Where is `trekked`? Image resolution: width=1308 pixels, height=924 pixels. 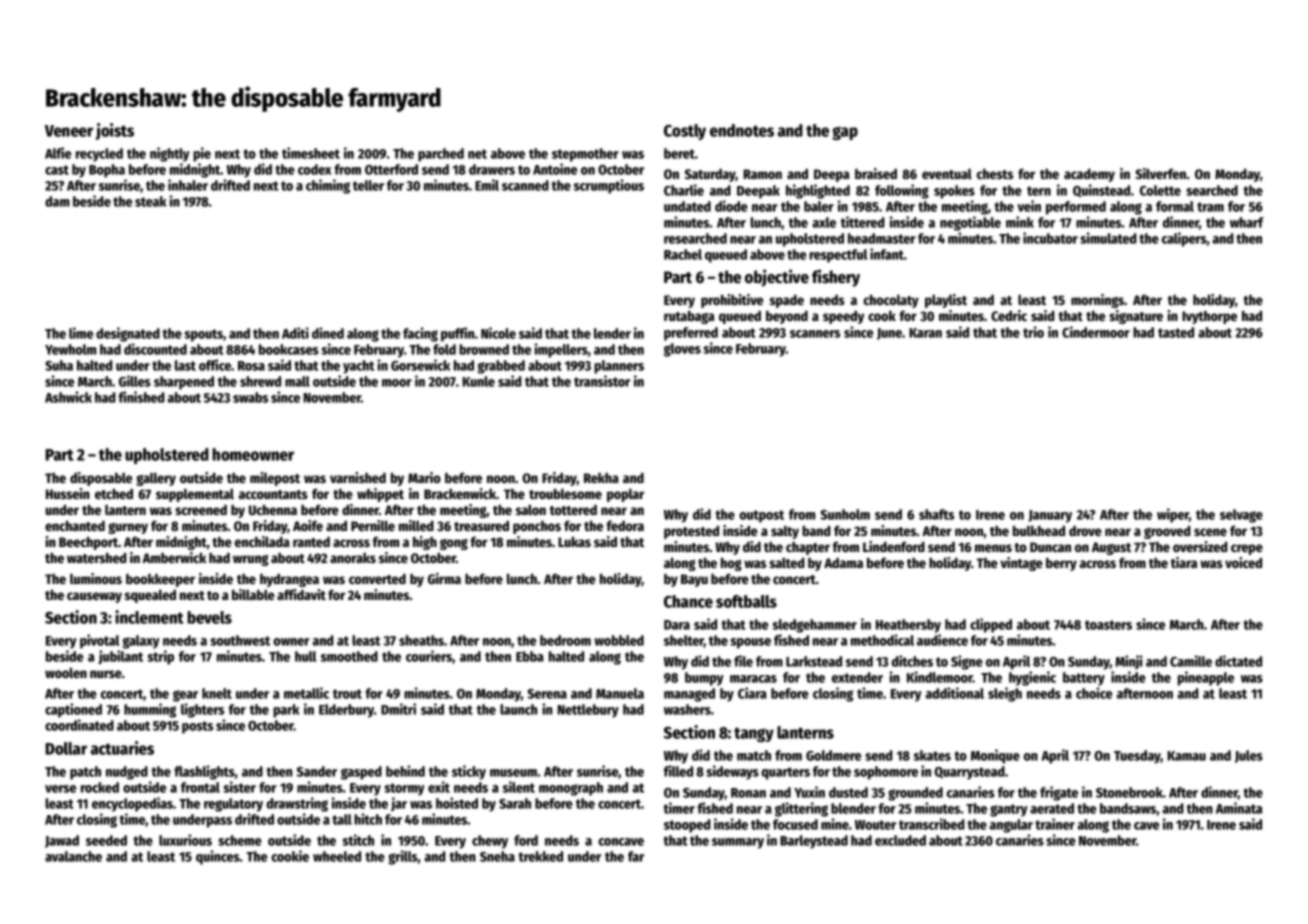 trekked is located at coordinates (541, 856).
